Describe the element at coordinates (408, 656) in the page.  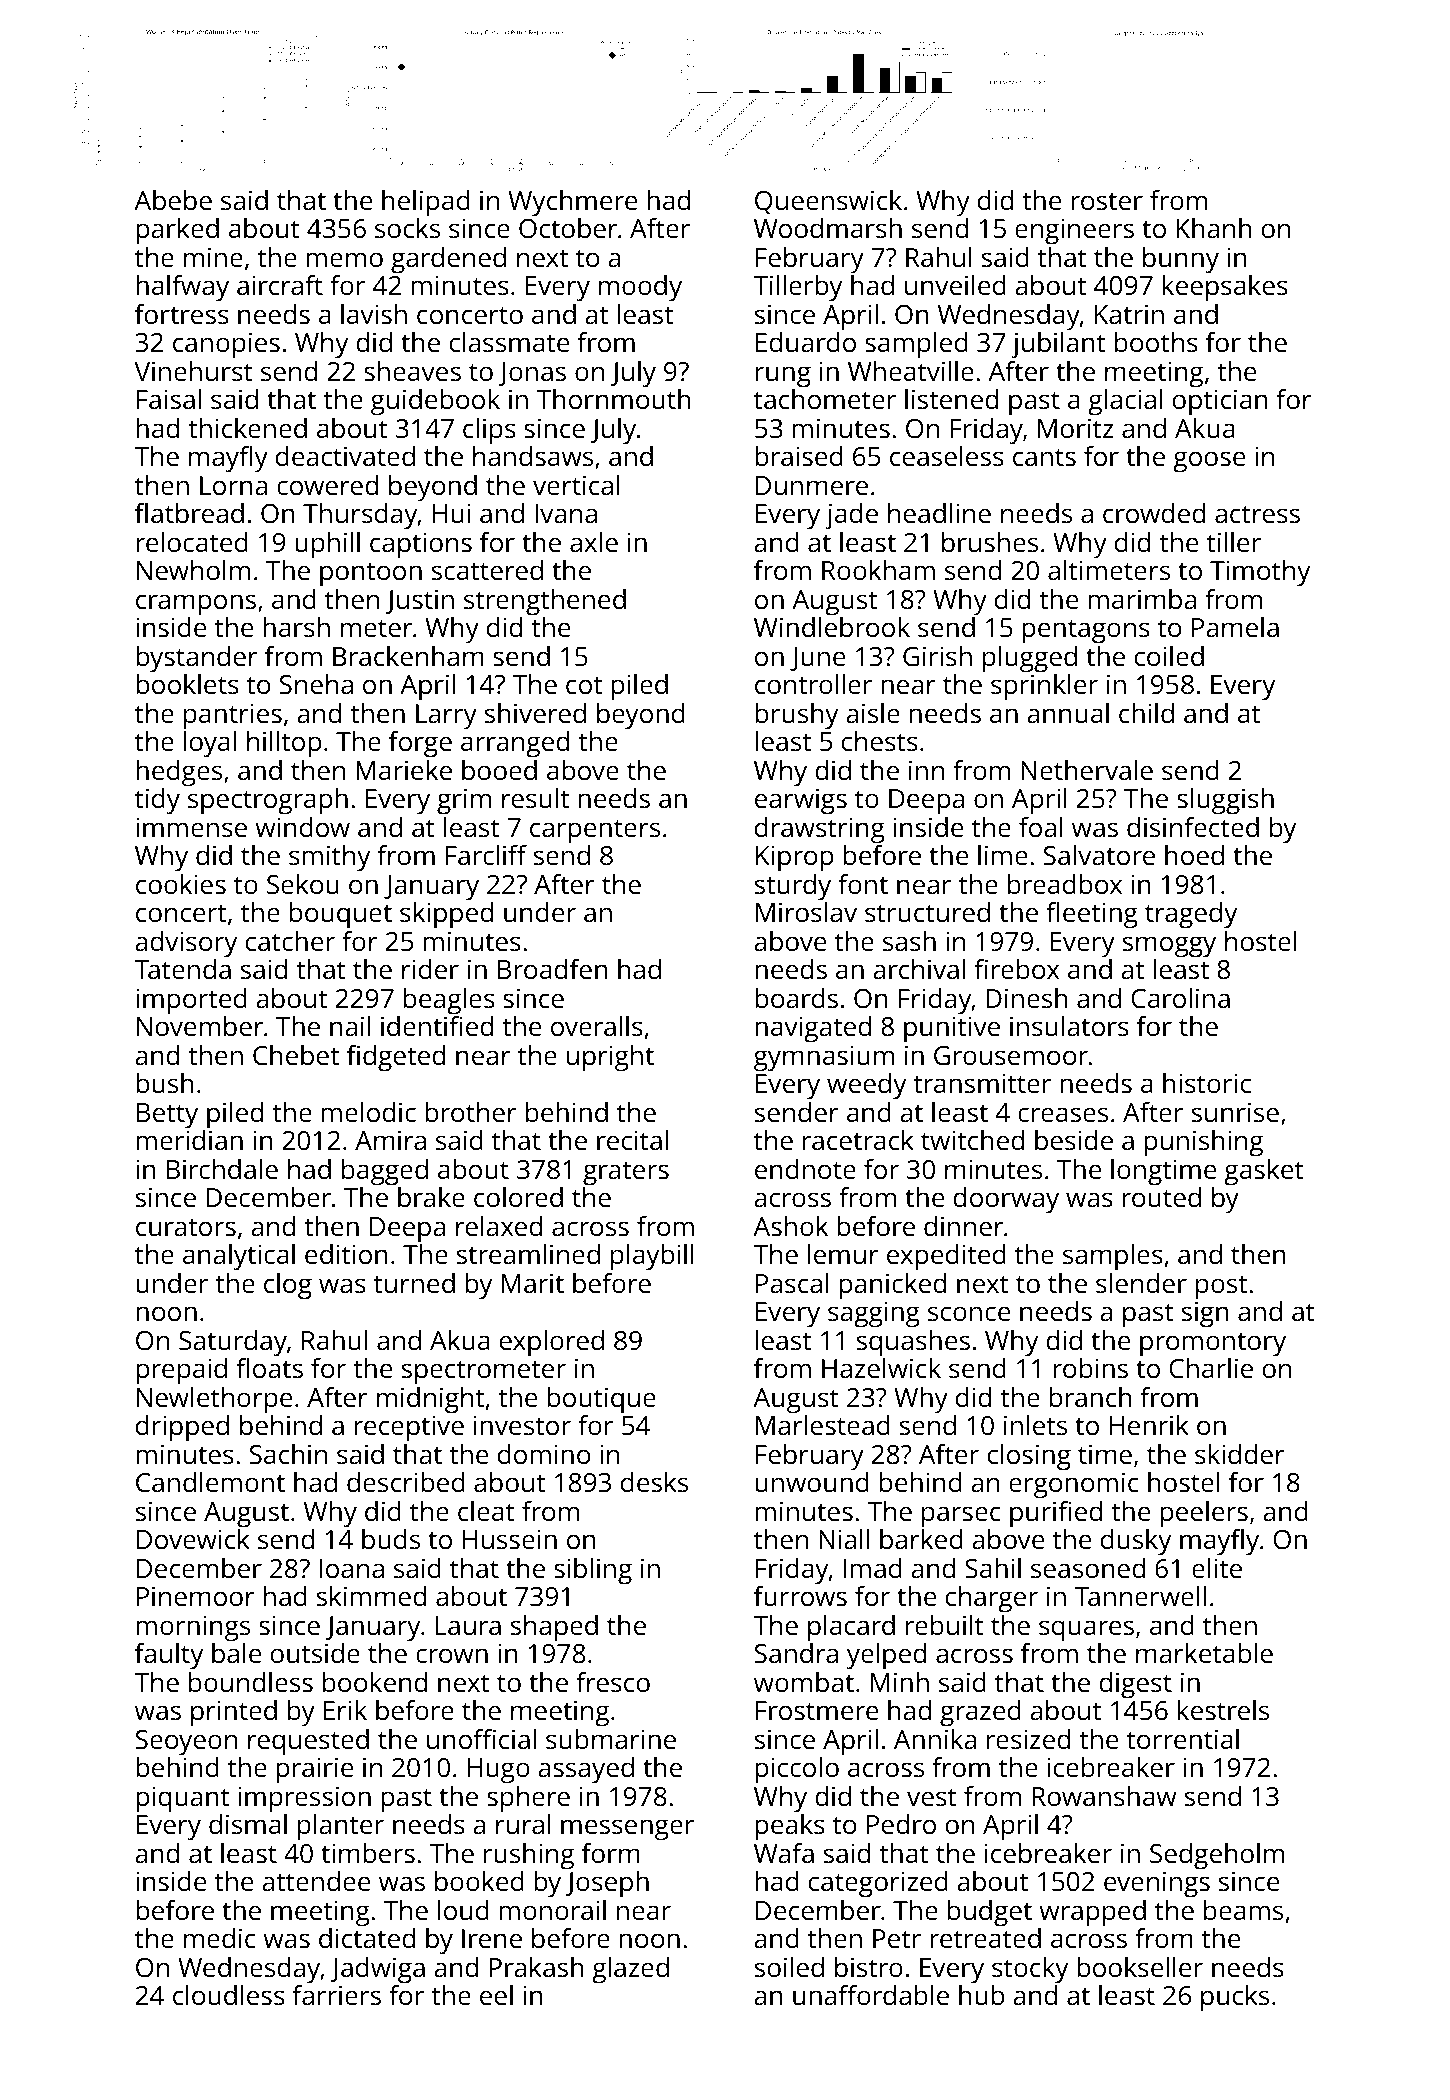
I see `Brackenham` at that location.
